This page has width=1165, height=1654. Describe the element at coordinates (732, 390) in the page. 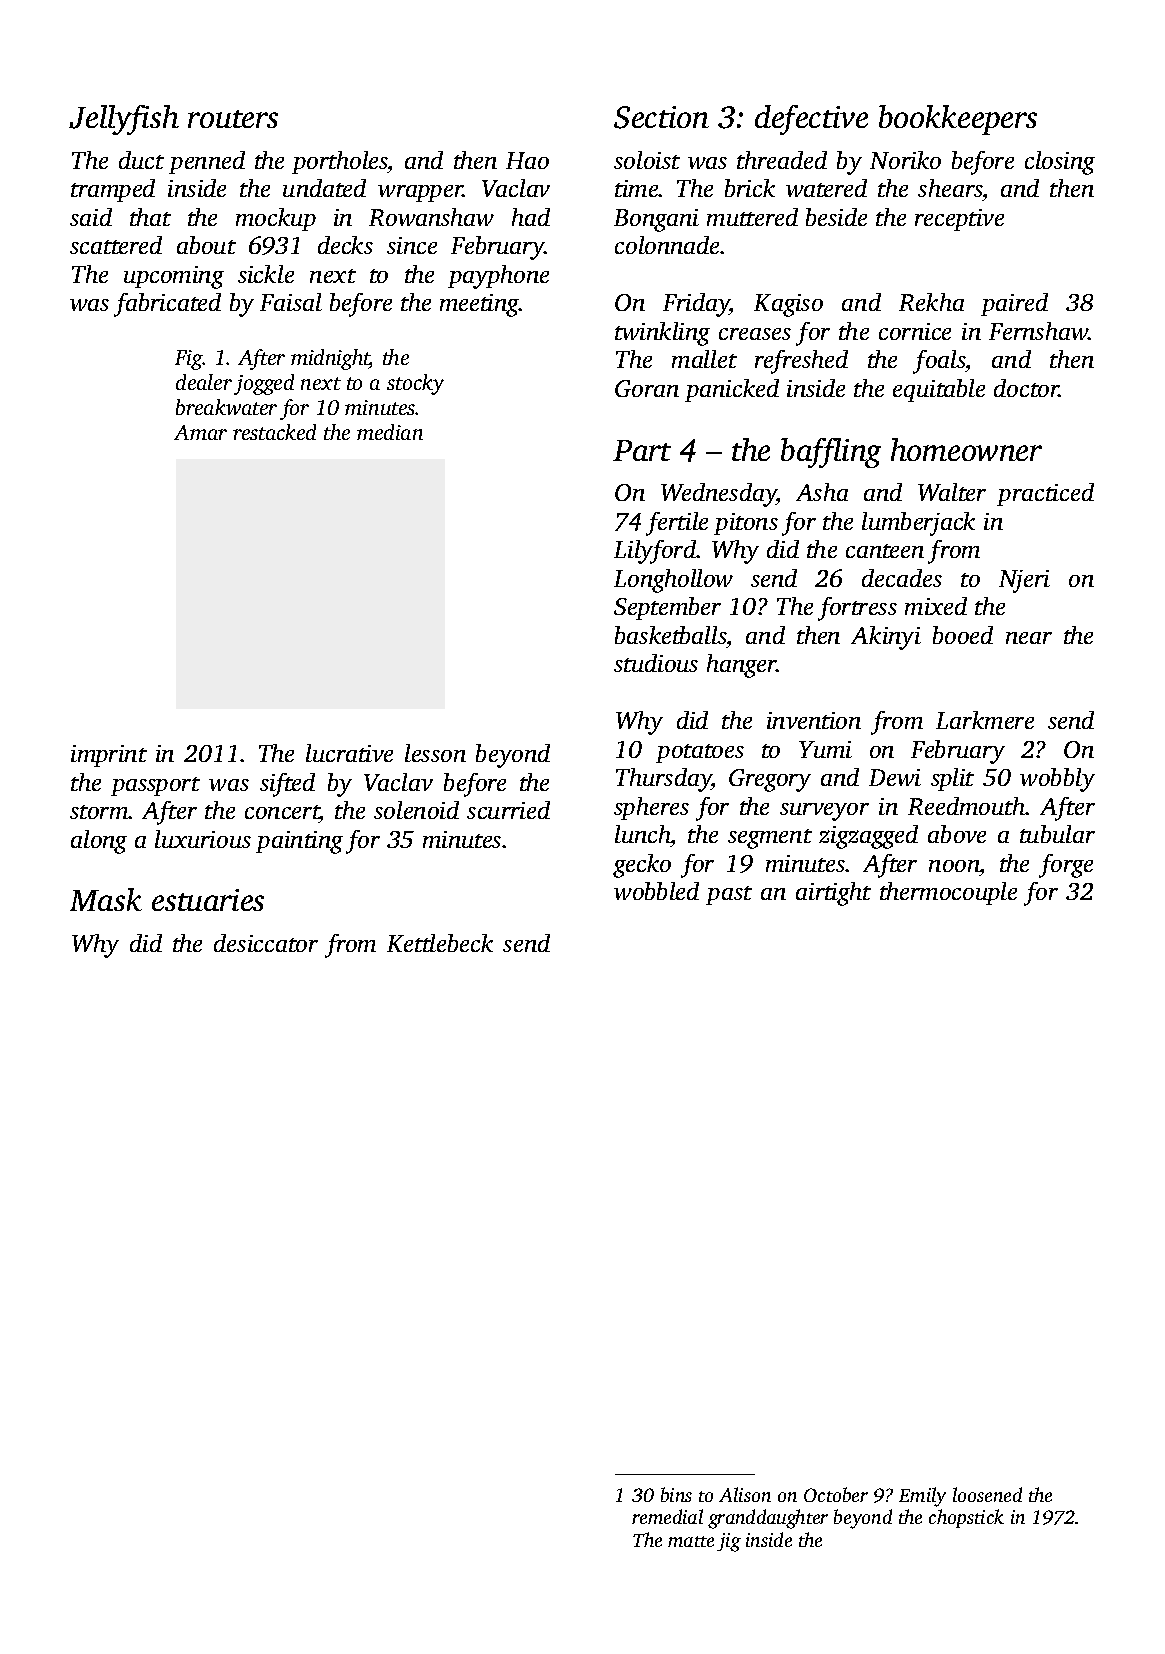

I see `panicked` at that location.
